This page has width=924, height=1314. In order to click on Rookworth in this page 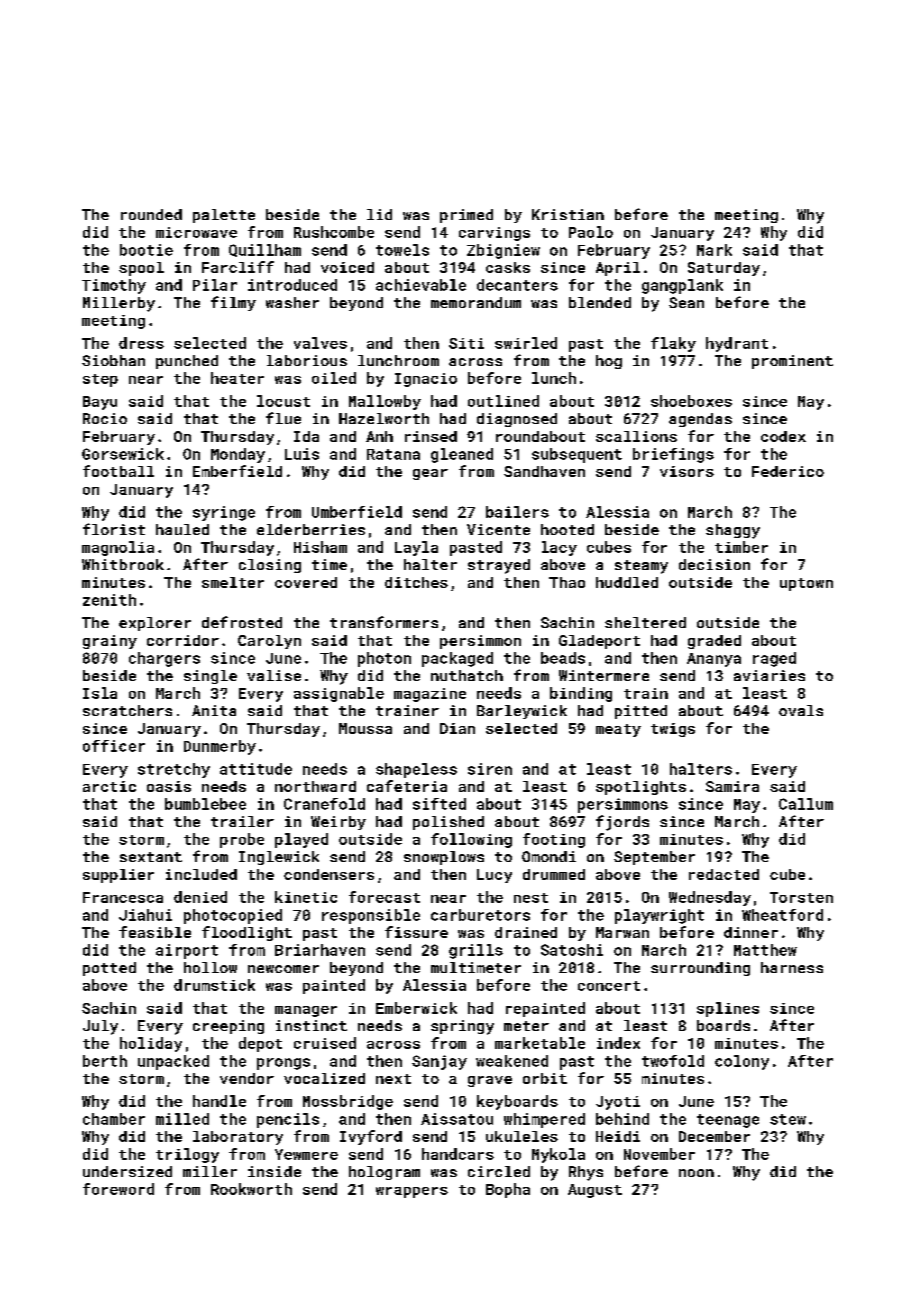, I will do `click(251, 1189)`.
